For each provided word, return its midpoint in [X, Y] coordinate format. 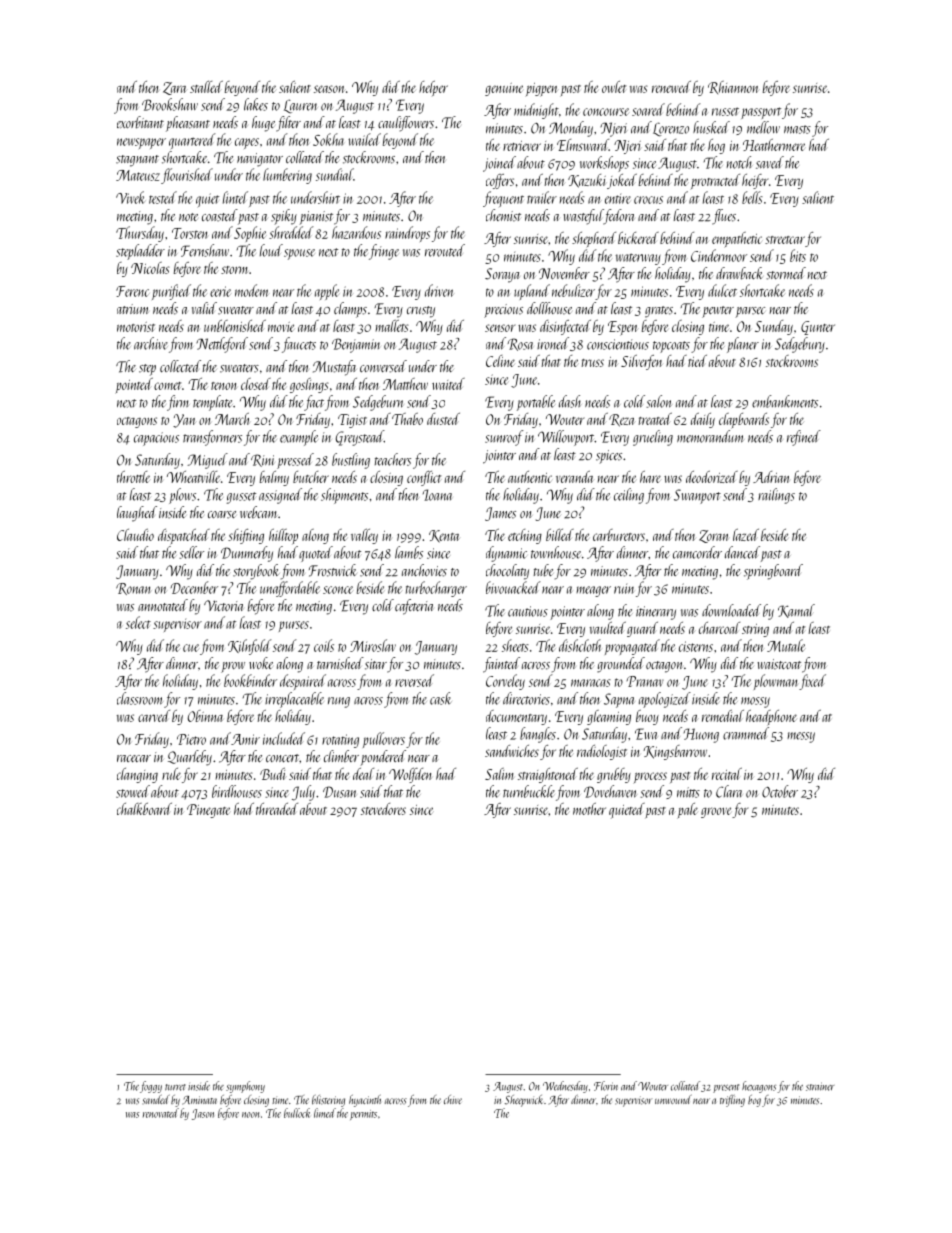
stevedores [383, 809]
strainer [820, 1086]
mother [589, 809]
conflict [424, 478]
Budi [273, 774]
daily [703, 420]
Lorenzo [671, 129]
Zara [175, 88]
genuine [504, 89]
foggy [151, 1087]
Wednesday [565, 1087]
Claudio [135, 535]
